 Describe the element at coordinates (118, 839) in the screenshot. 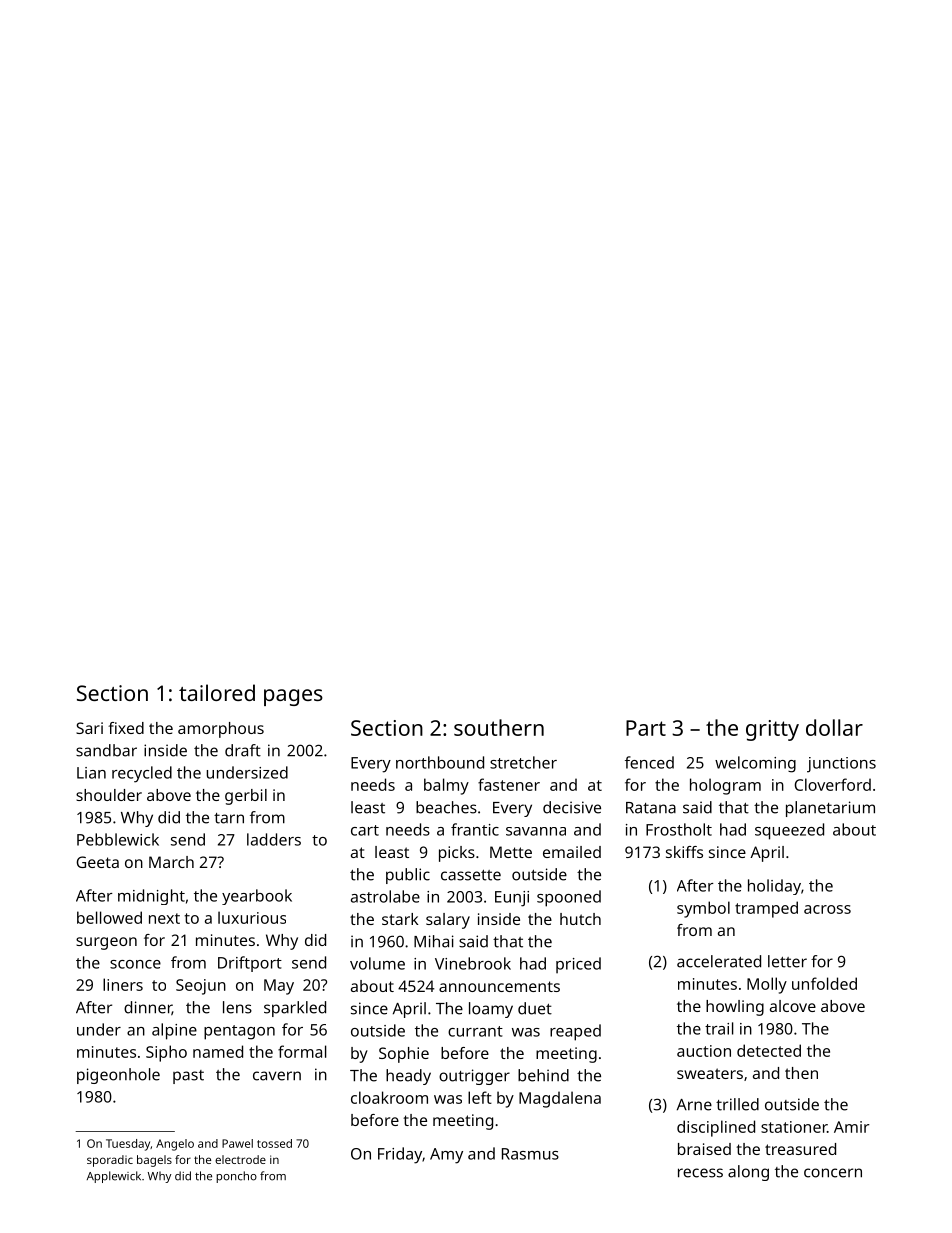

I see `Pebblewick` at that location.
